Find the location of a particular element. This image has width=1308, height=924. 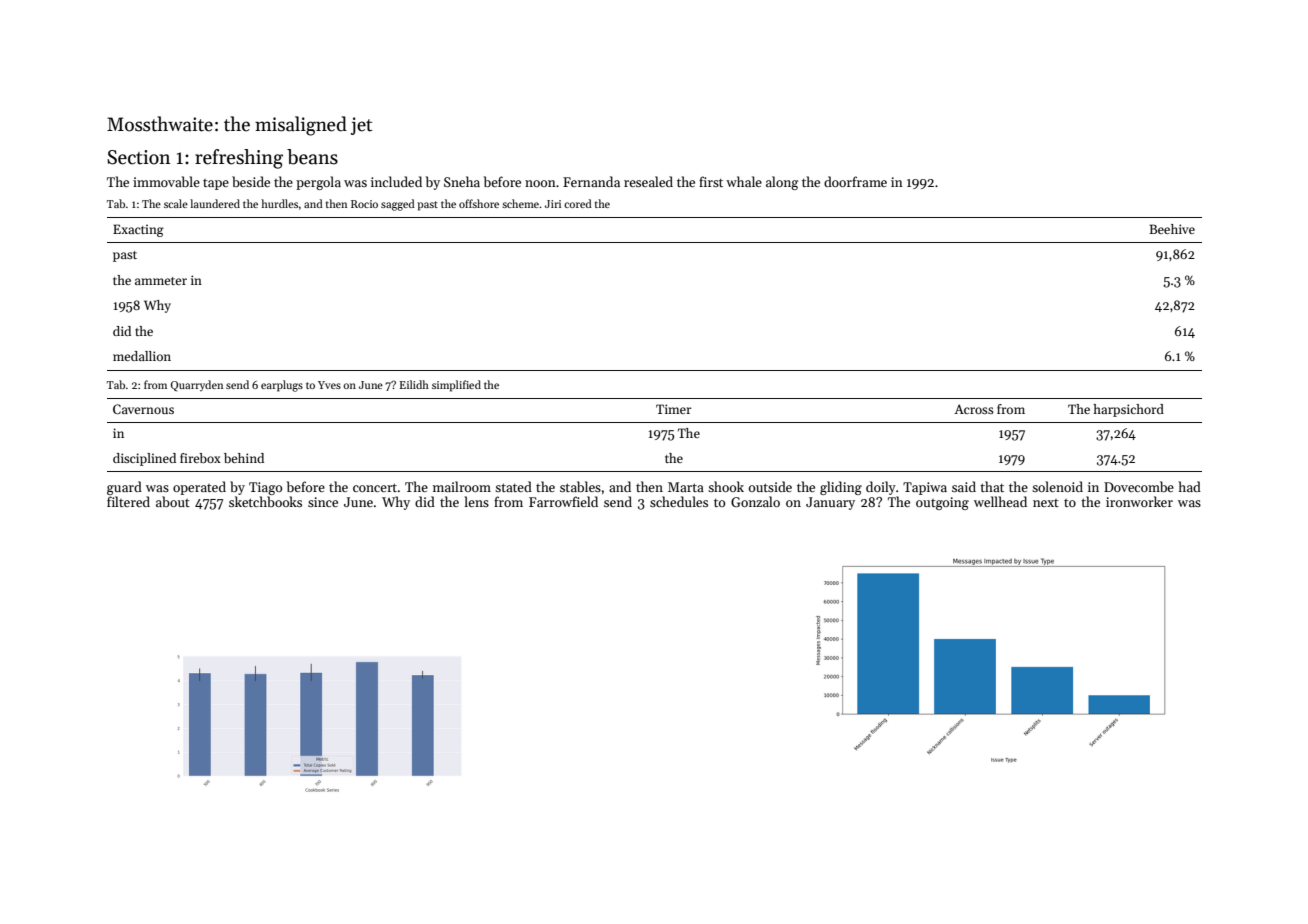

Gonzalo is located at coordinates (755, 501).
